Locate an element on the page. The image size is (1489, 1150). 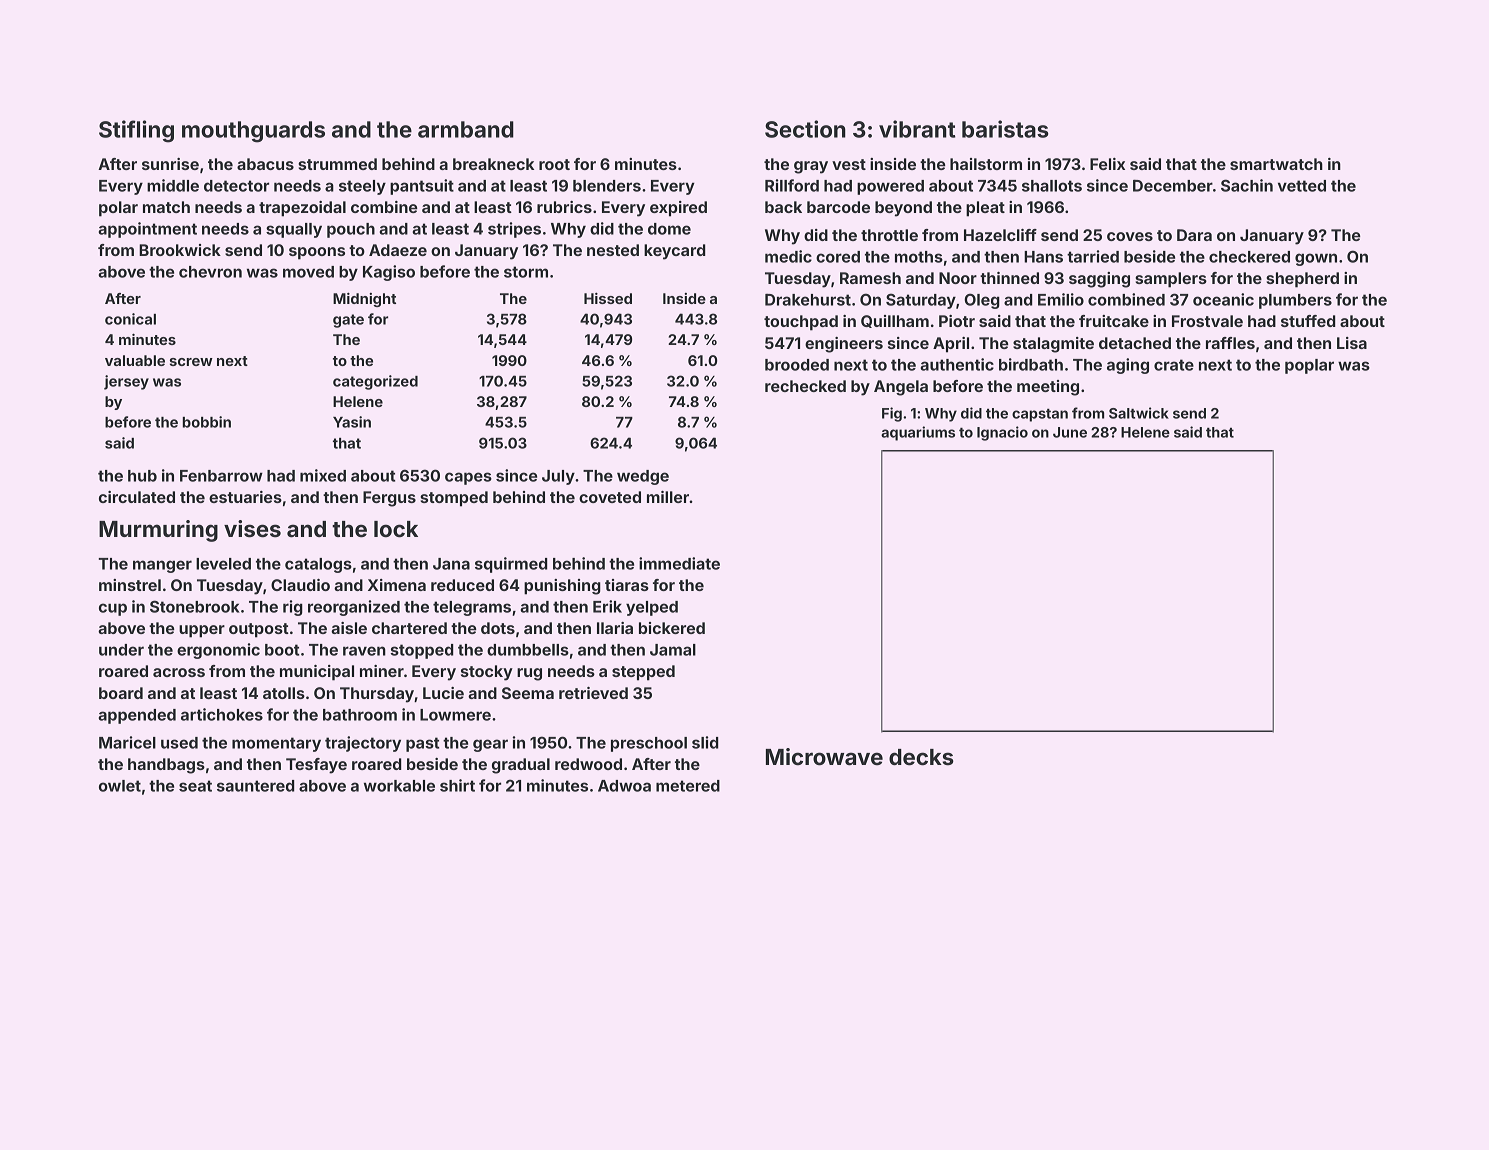
outpost is located at coordinates (259, 630).
